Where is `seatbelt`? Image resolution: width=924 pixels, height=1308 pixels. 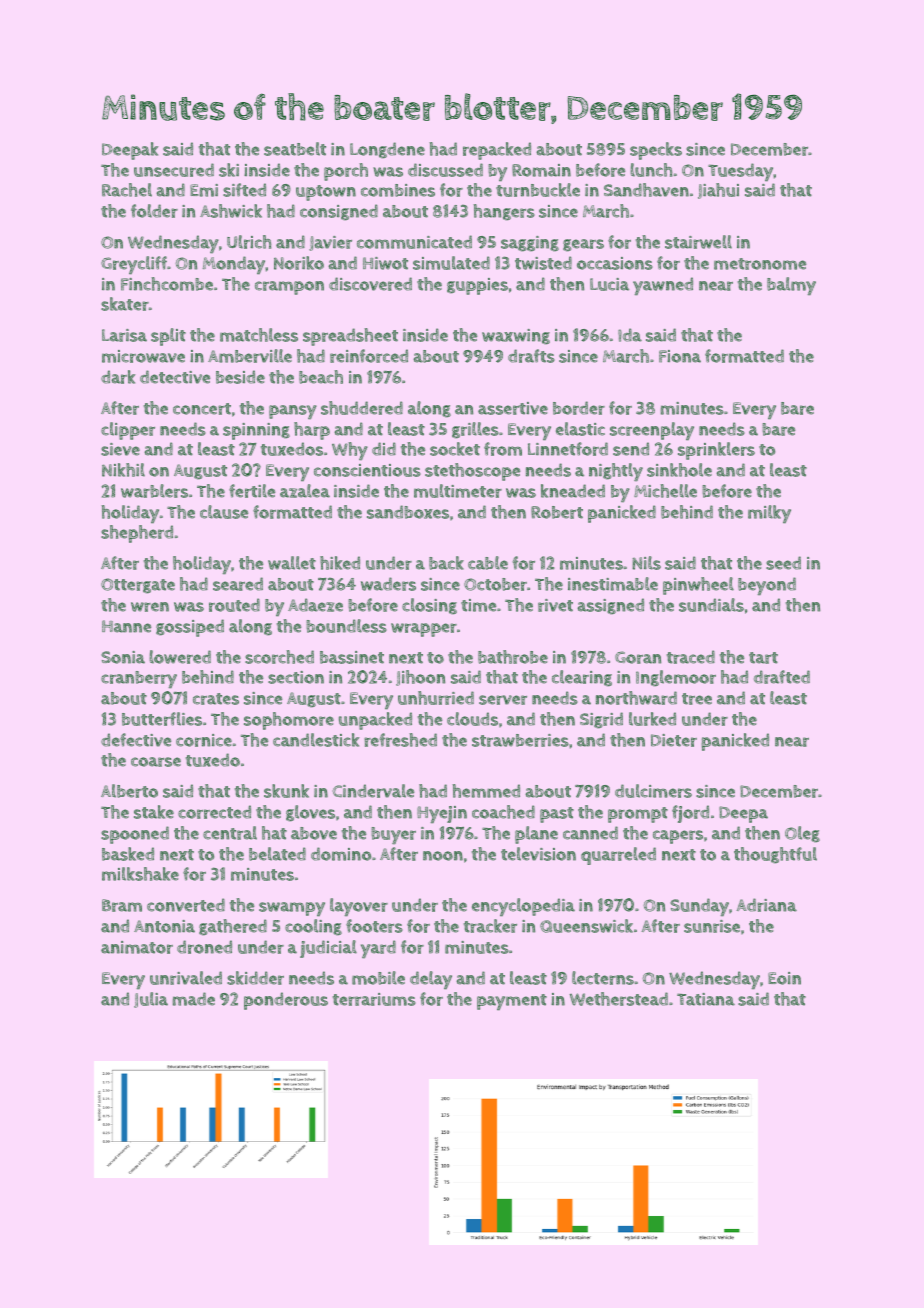
seatbelt is located at coordinates (295, 149).
